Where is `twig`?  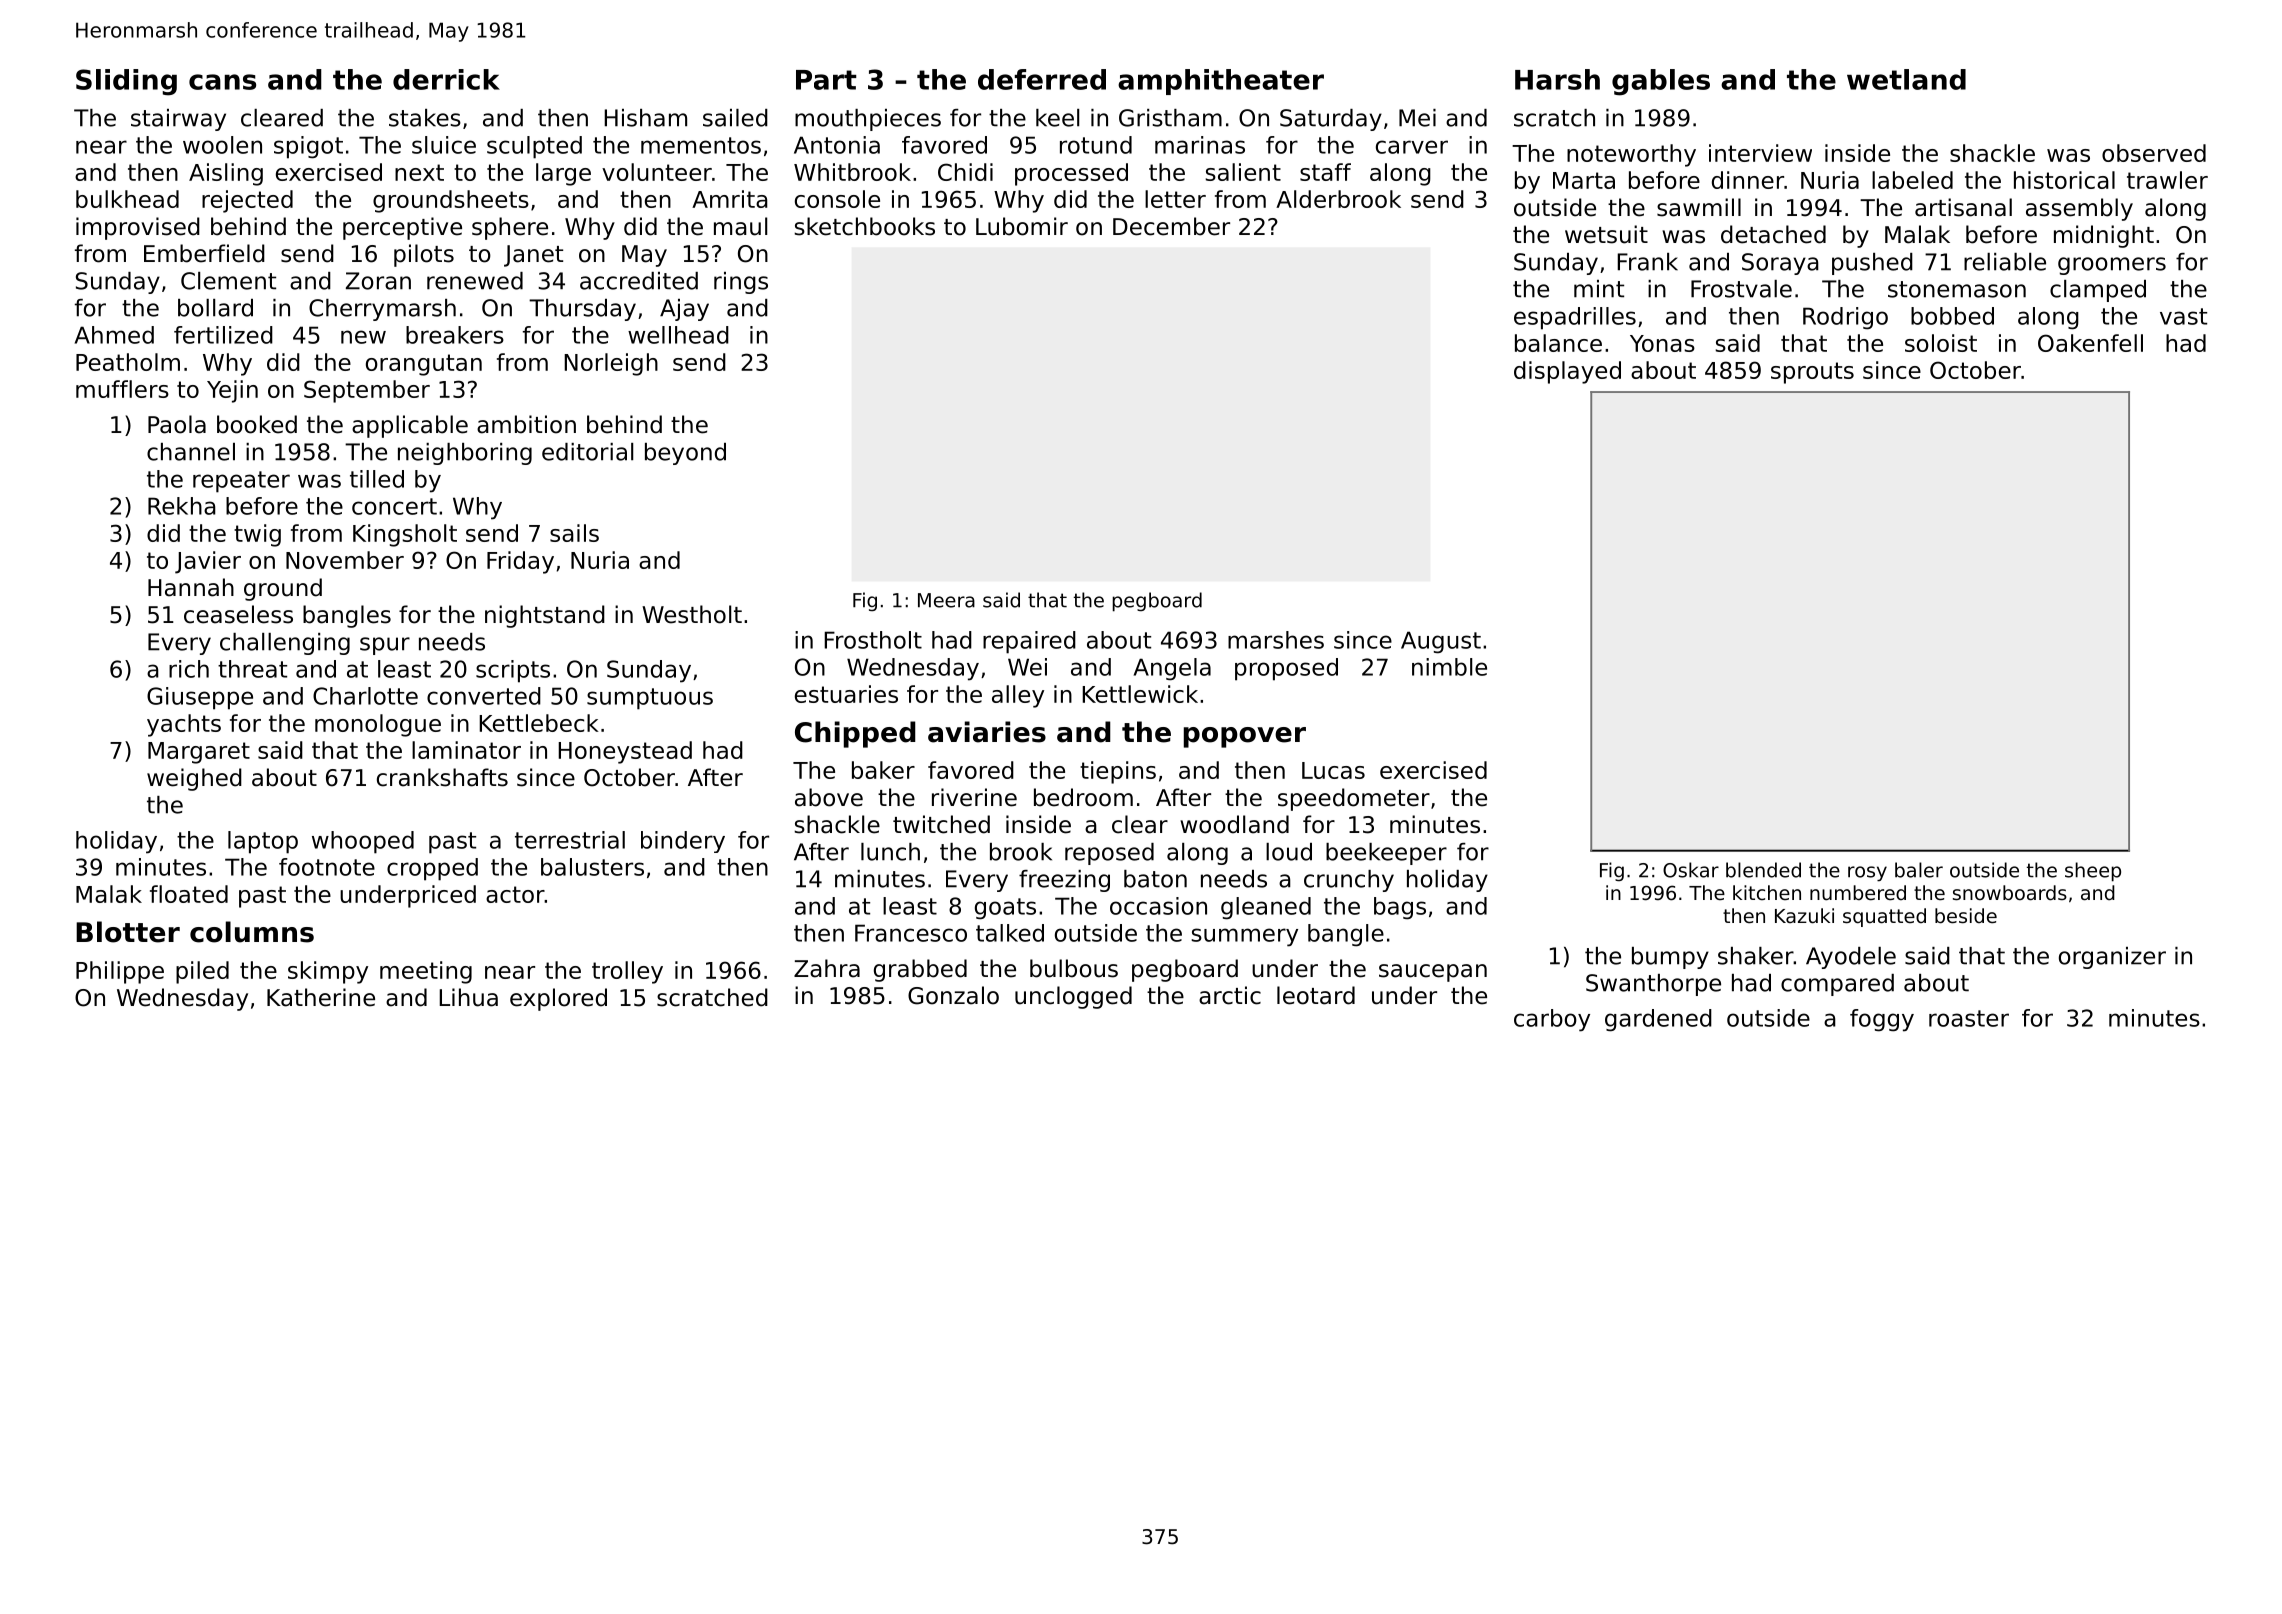
twig is located at coordinates (257, 535).
